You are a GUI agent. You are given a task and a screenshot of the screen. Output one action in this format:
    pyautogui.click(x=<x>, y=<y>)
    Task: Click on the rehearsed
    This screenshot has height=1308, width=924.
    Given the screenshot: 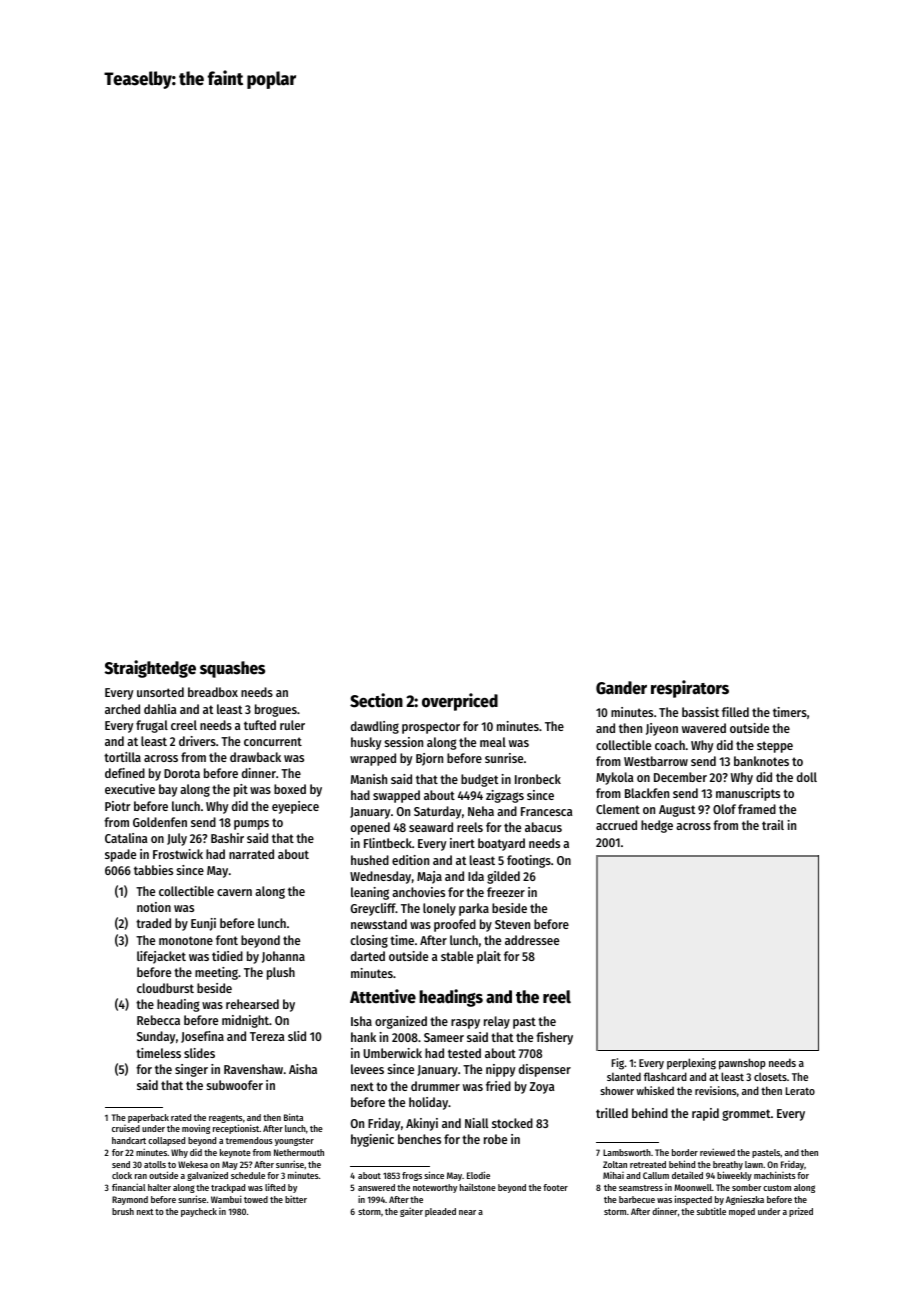 What is the action you would take?
    pyautogui.click(x=252, y=1004)
